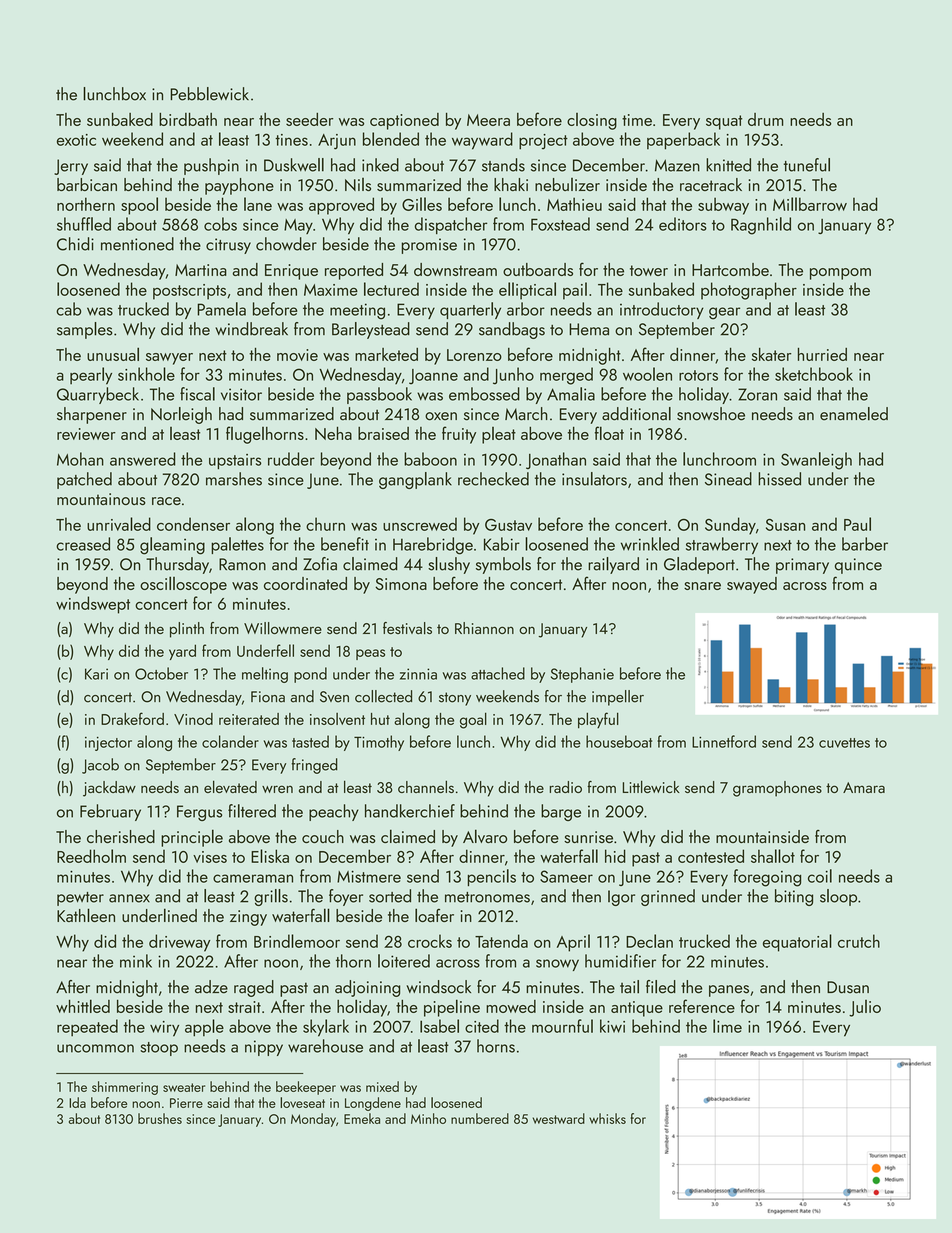 The image size is (952, 1233). I want to click on Amara, so click(864, 787).
